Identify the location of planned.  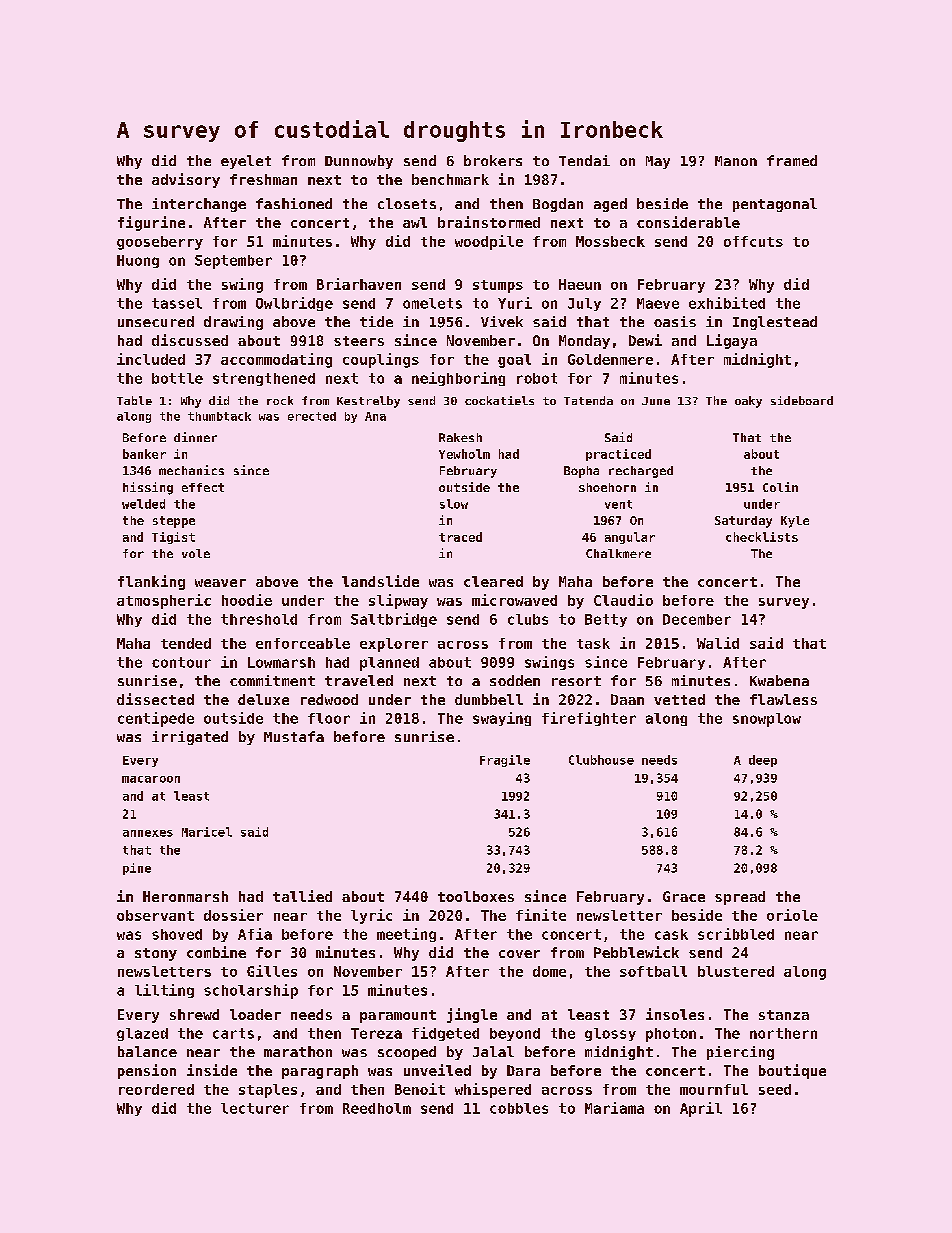
(389, 664).
